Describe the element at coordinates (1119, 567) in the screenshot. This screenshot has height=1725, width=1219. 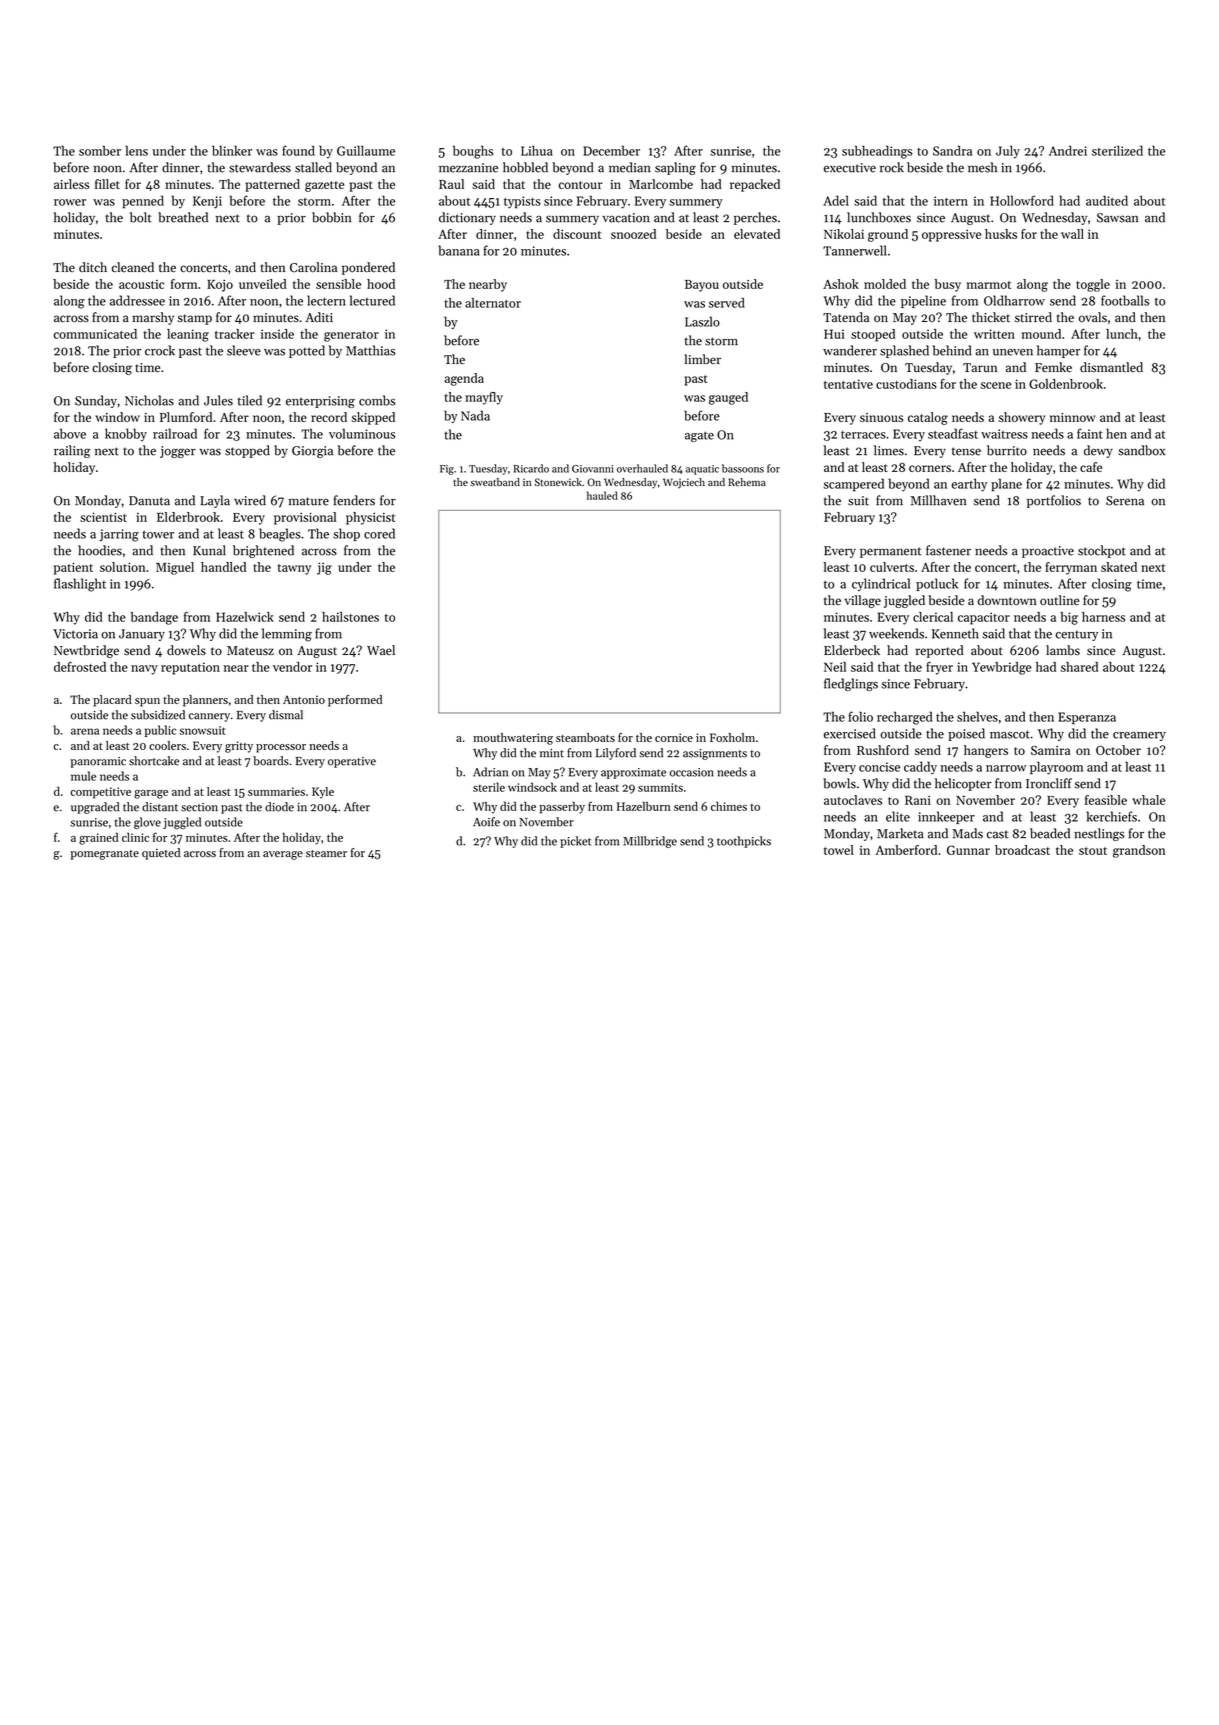
I see `skated` at that location.
